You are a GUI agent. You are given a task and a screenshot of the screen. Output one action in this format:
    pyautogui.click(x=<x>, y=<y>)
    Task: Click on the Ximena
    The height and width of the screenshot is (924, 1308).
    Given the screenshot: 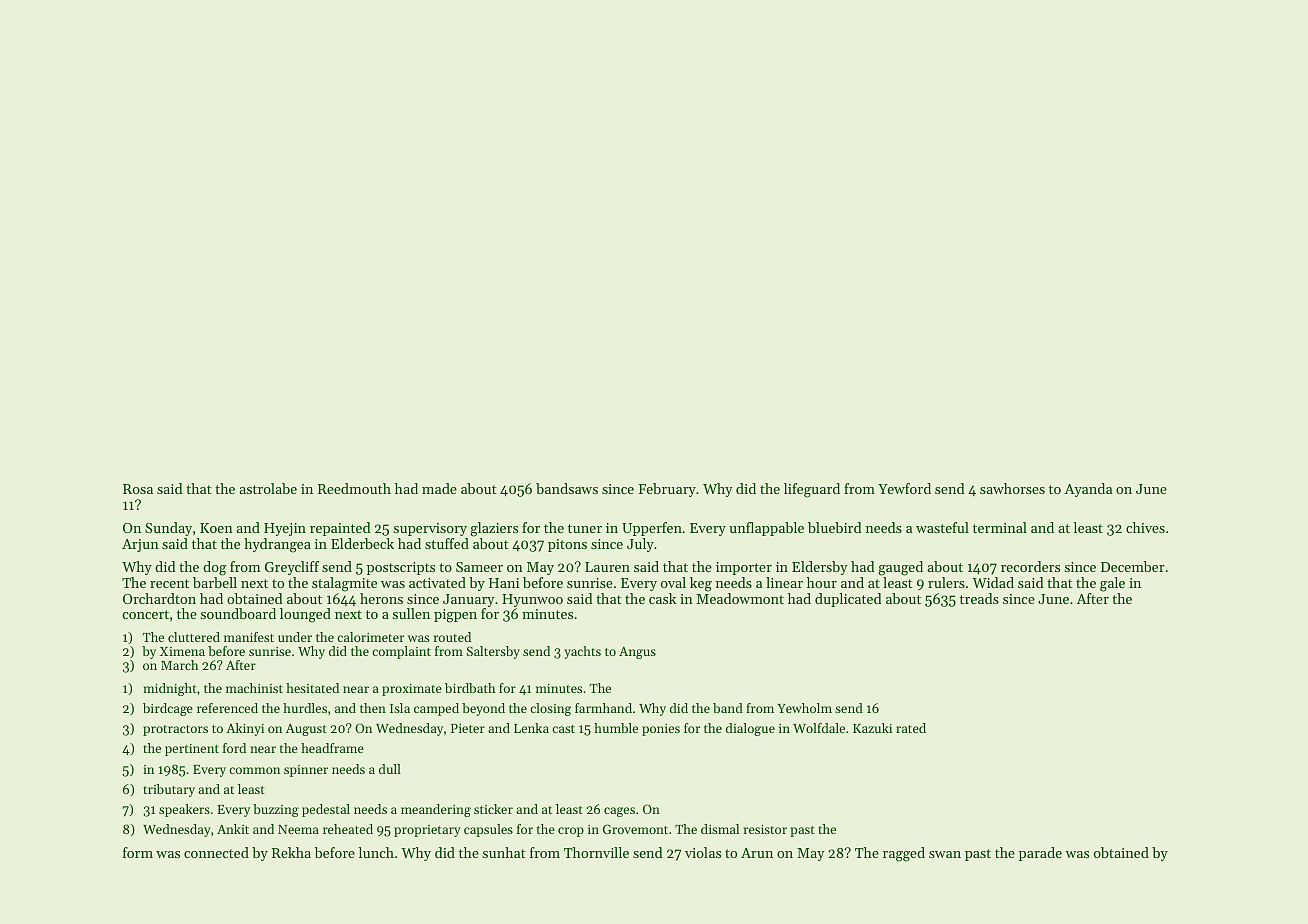 What is the action you would take?
    pyautogui.click(x=182, y=651)
